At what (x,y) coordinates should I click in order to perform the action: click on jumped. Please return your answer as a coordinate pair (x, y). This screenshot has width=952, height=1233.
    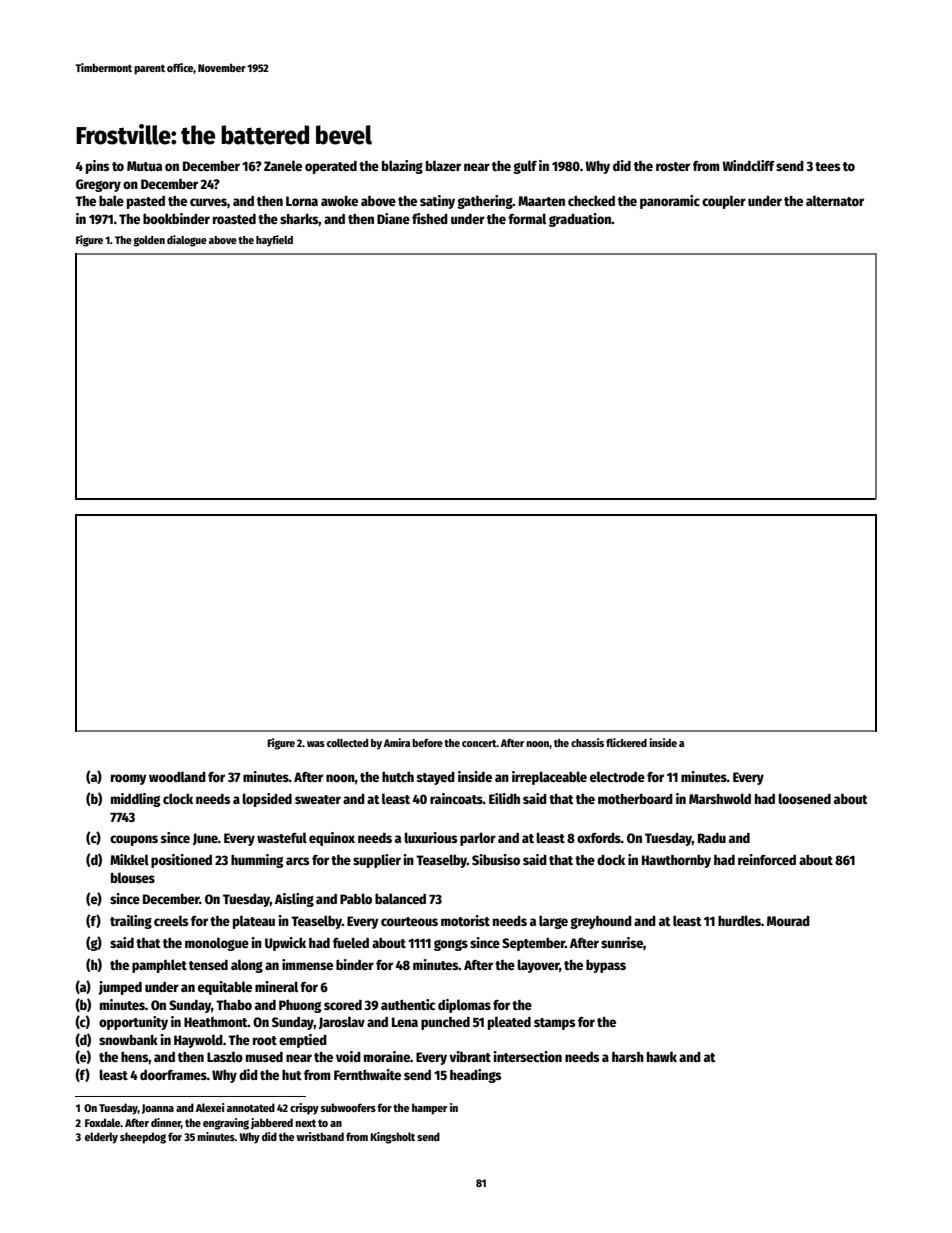
    Looking at the image, I should click on (120, 988).
